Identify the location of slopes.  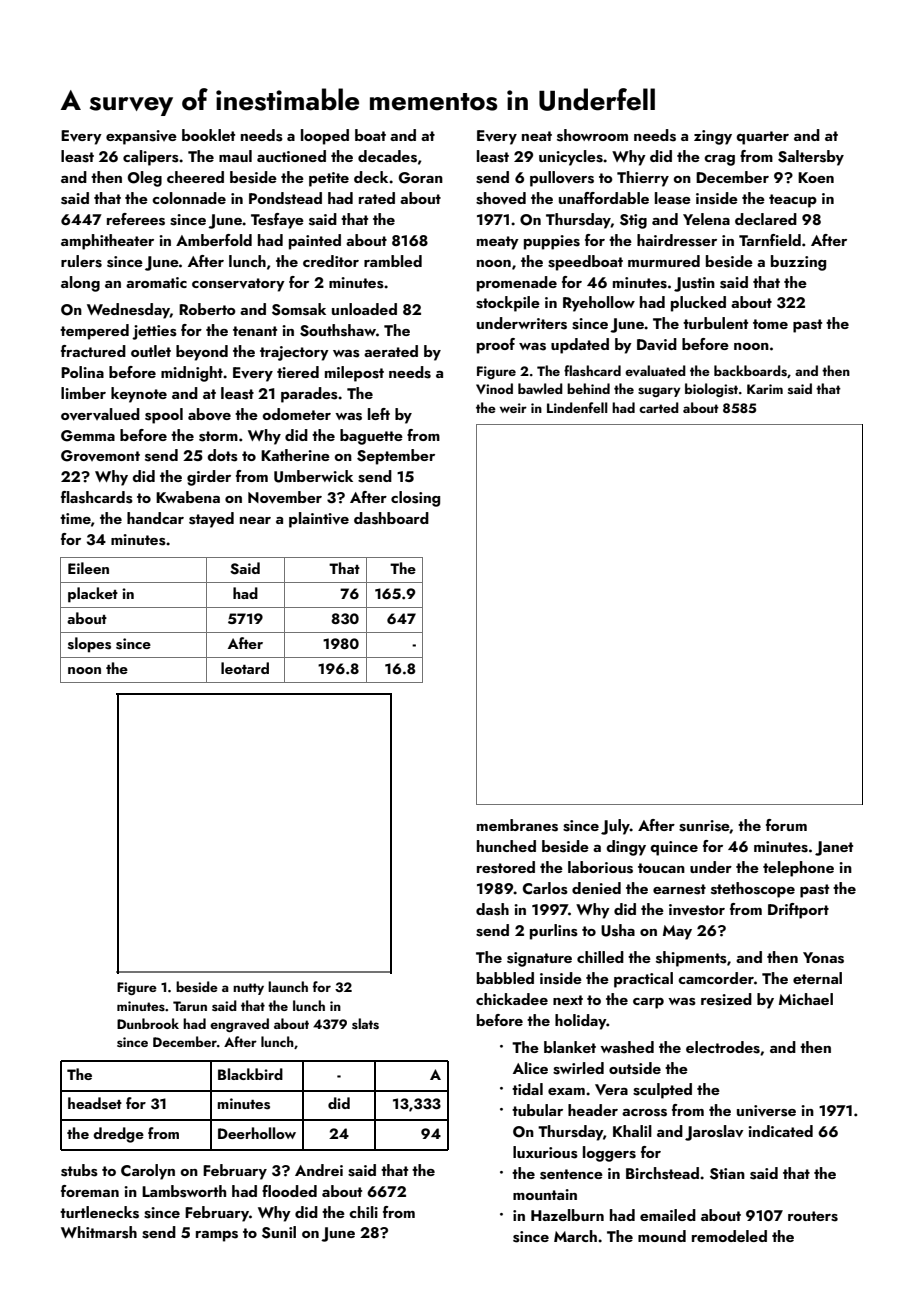
(89, 645).
